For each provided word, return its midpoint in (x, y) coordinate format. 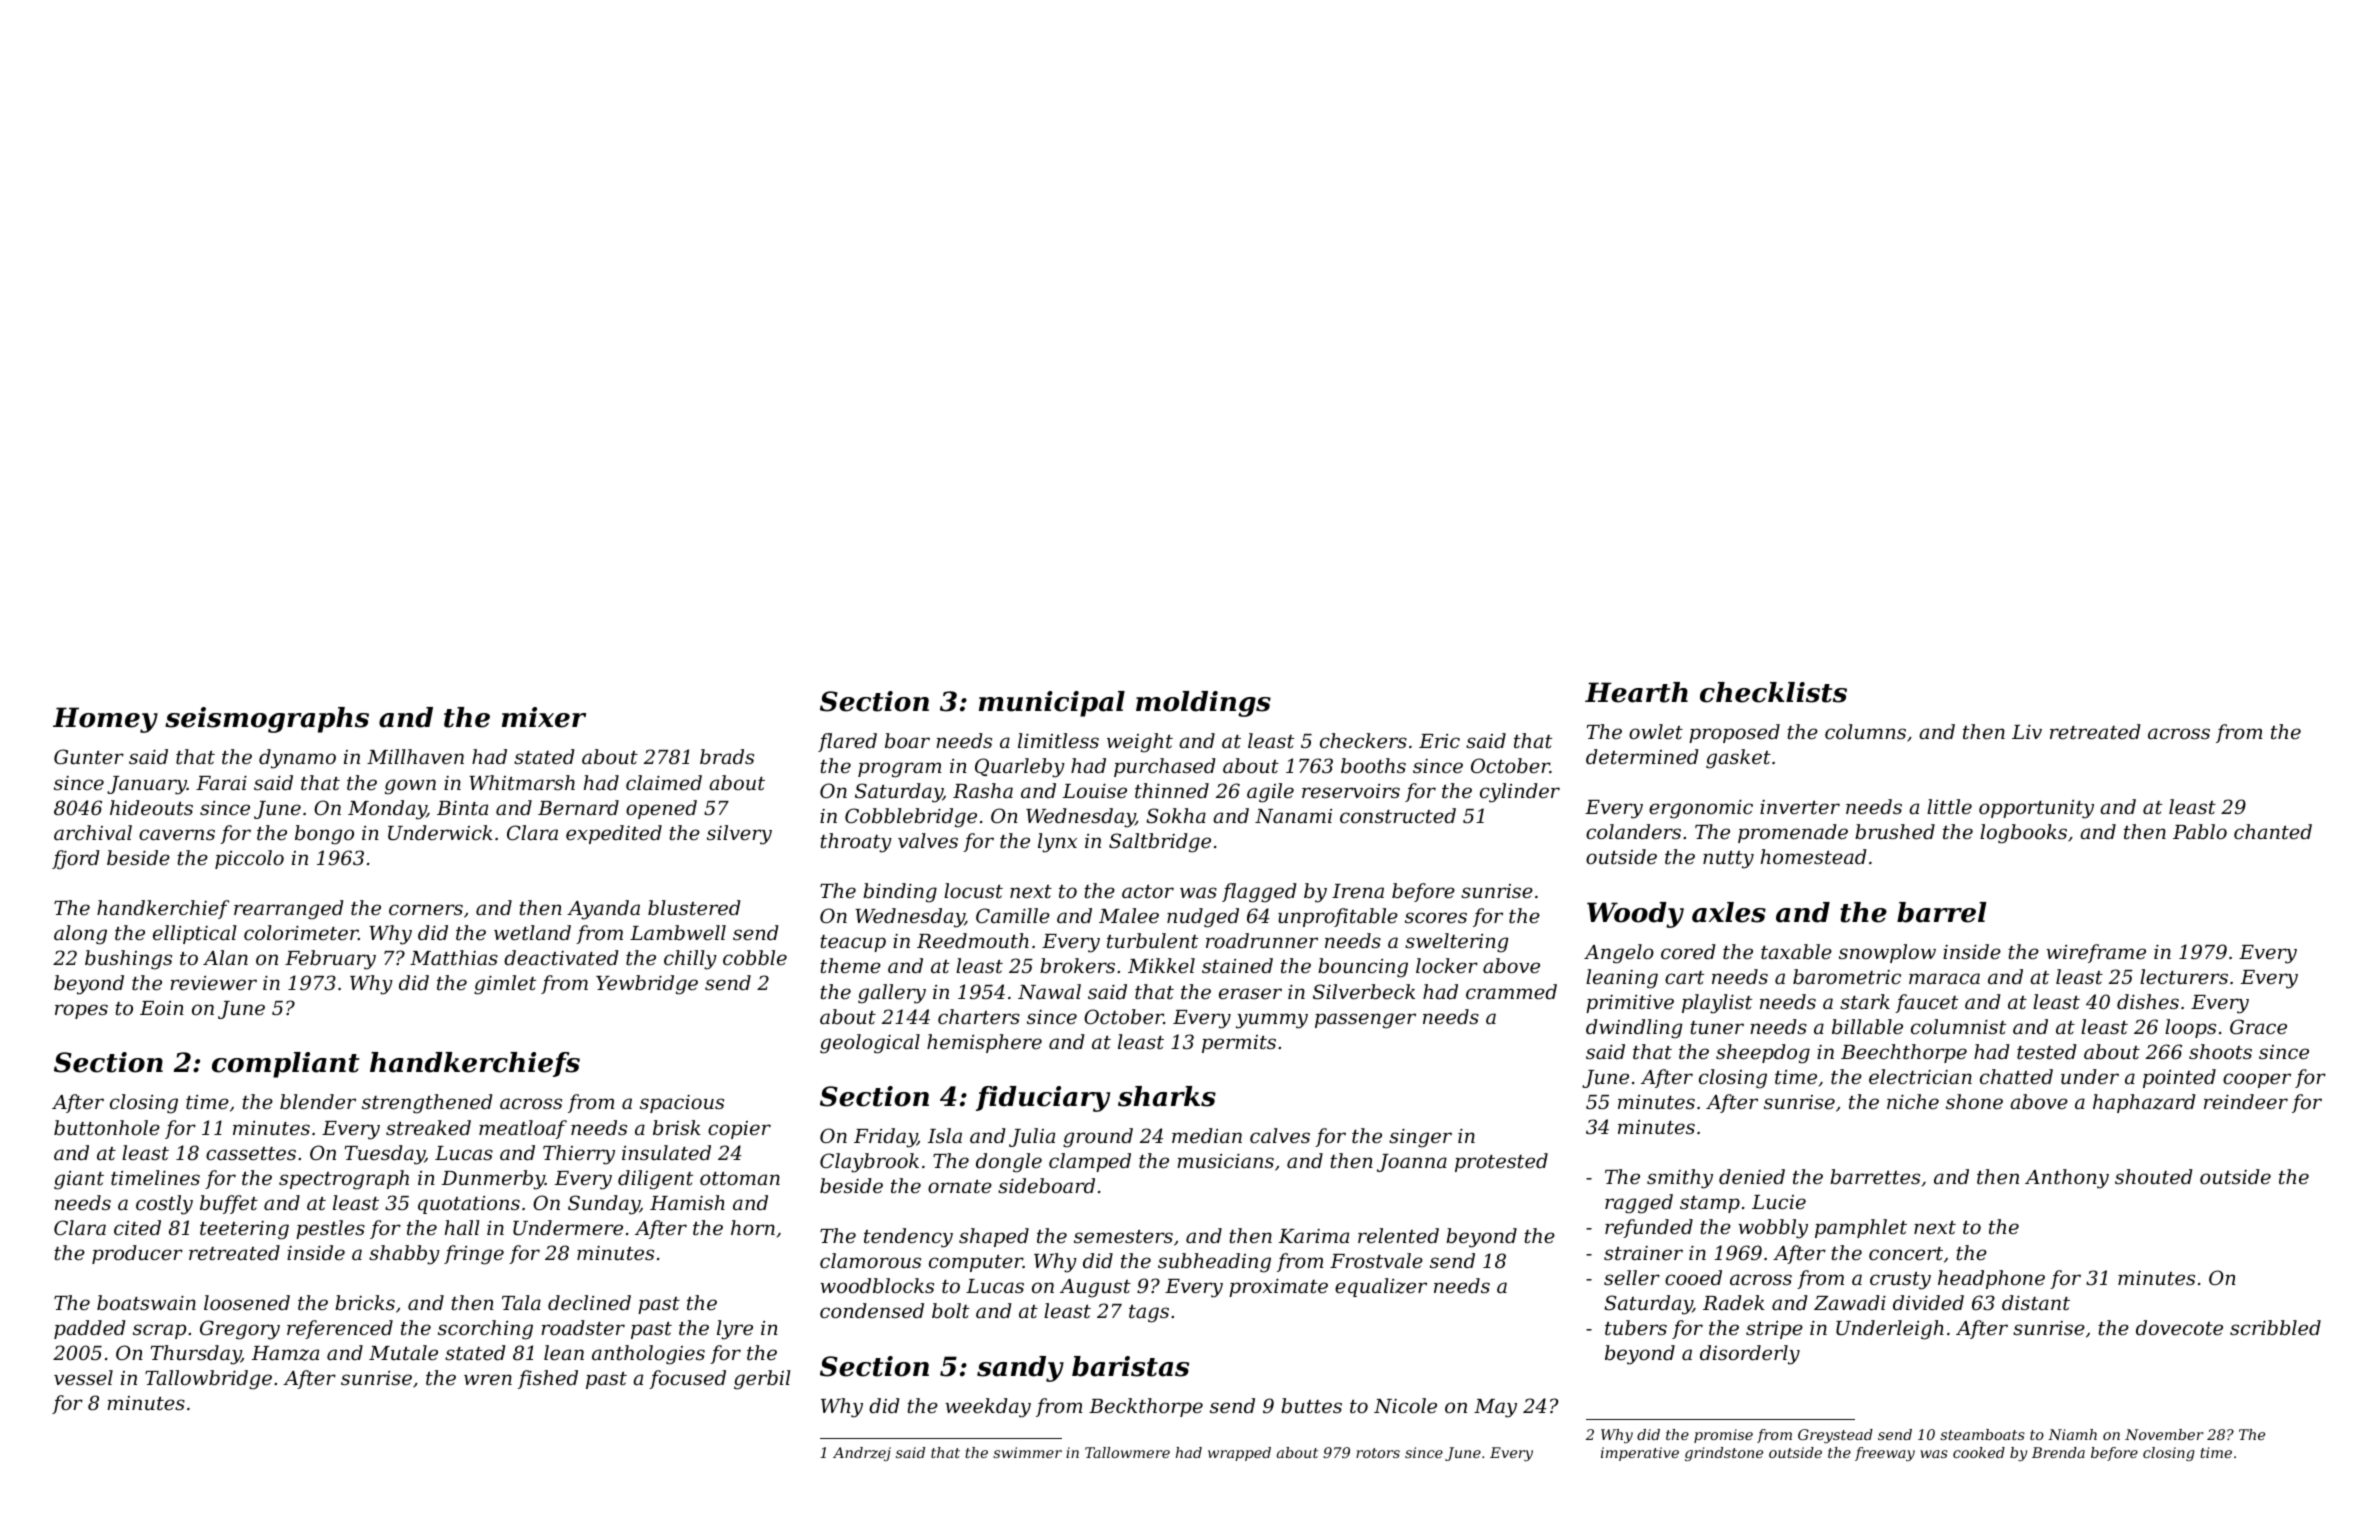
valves (928, 840)
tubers (1636, 1327)
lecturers (2184, 976)
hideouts (151, 807)
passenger (1365, 1021)
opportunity (2036, 809)
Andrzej (862, 1454)
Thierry (579, 1155)
